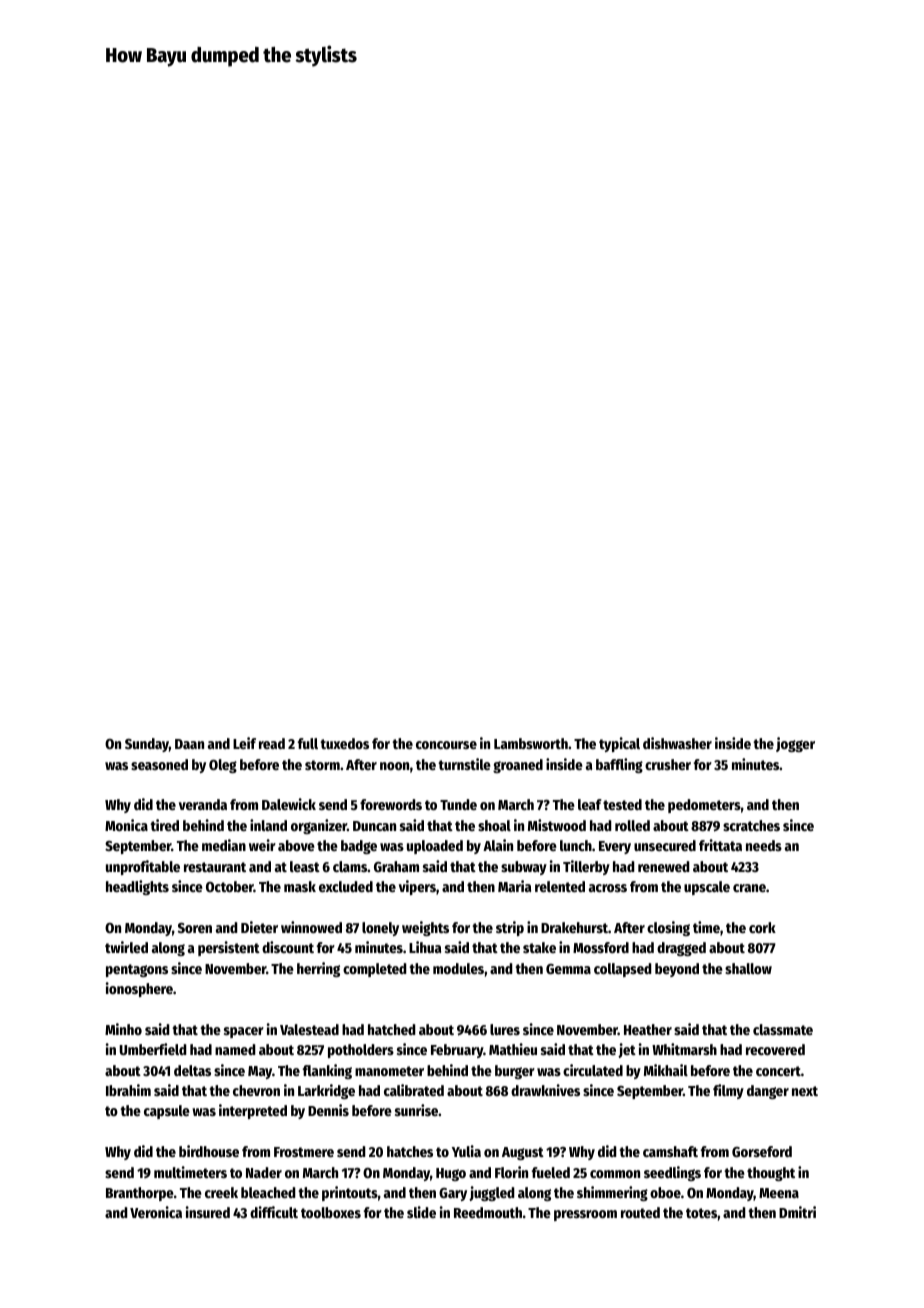  What do you see at coordinates (510, 928) in the screenshot?
I see `strip` at bounding box center [510, 928].
